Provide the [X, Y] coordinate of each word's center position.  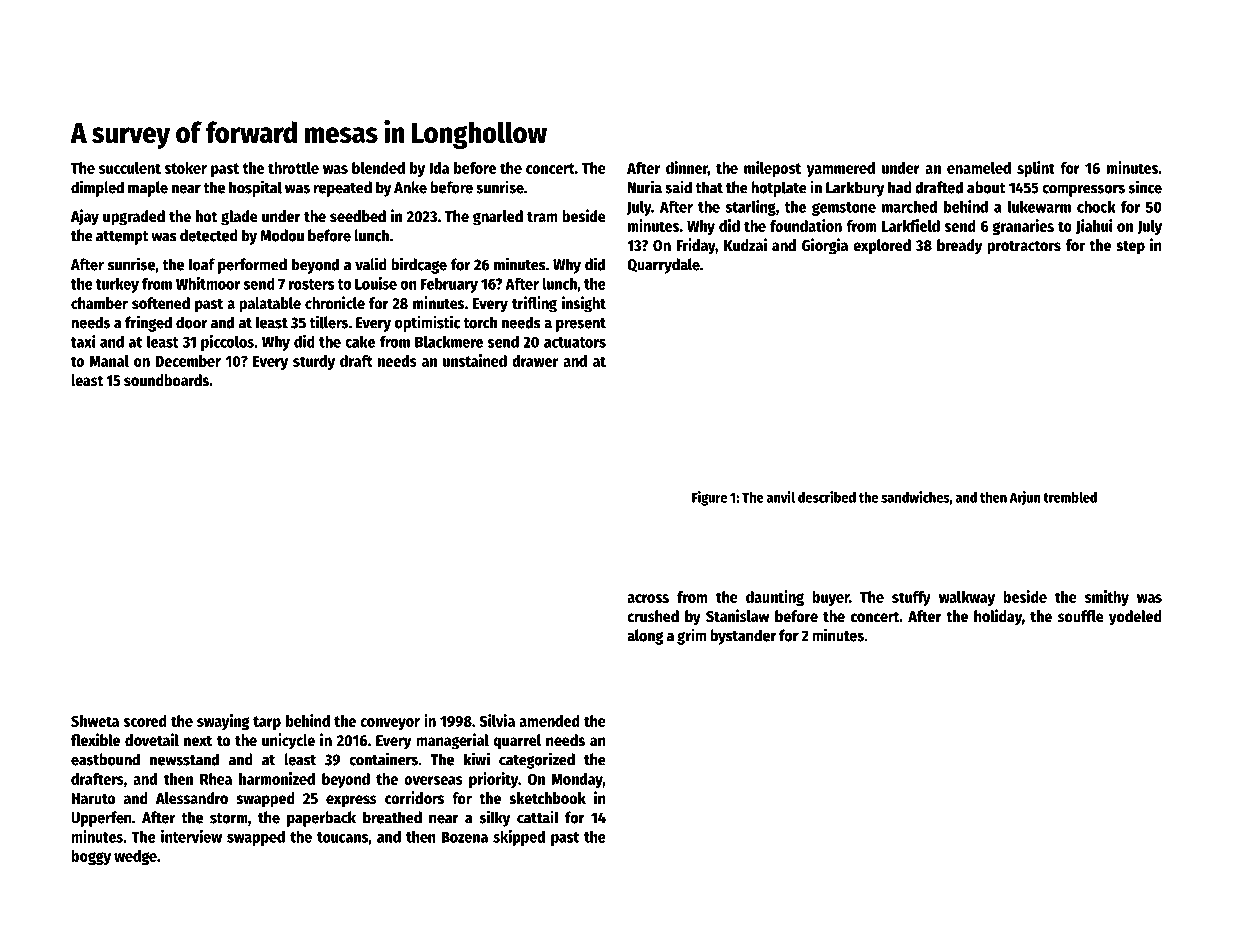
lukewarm [1039, 206]
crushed [653, 616]
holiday [998, 617]
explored [882, 247]
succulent [130, 168]
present [581, 325]
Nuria [645, 187]
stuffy [911, 598]
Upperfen [101, 819]
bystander [743, 637]
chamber [99, 303]
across [648, 598]
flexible [95, 740]
